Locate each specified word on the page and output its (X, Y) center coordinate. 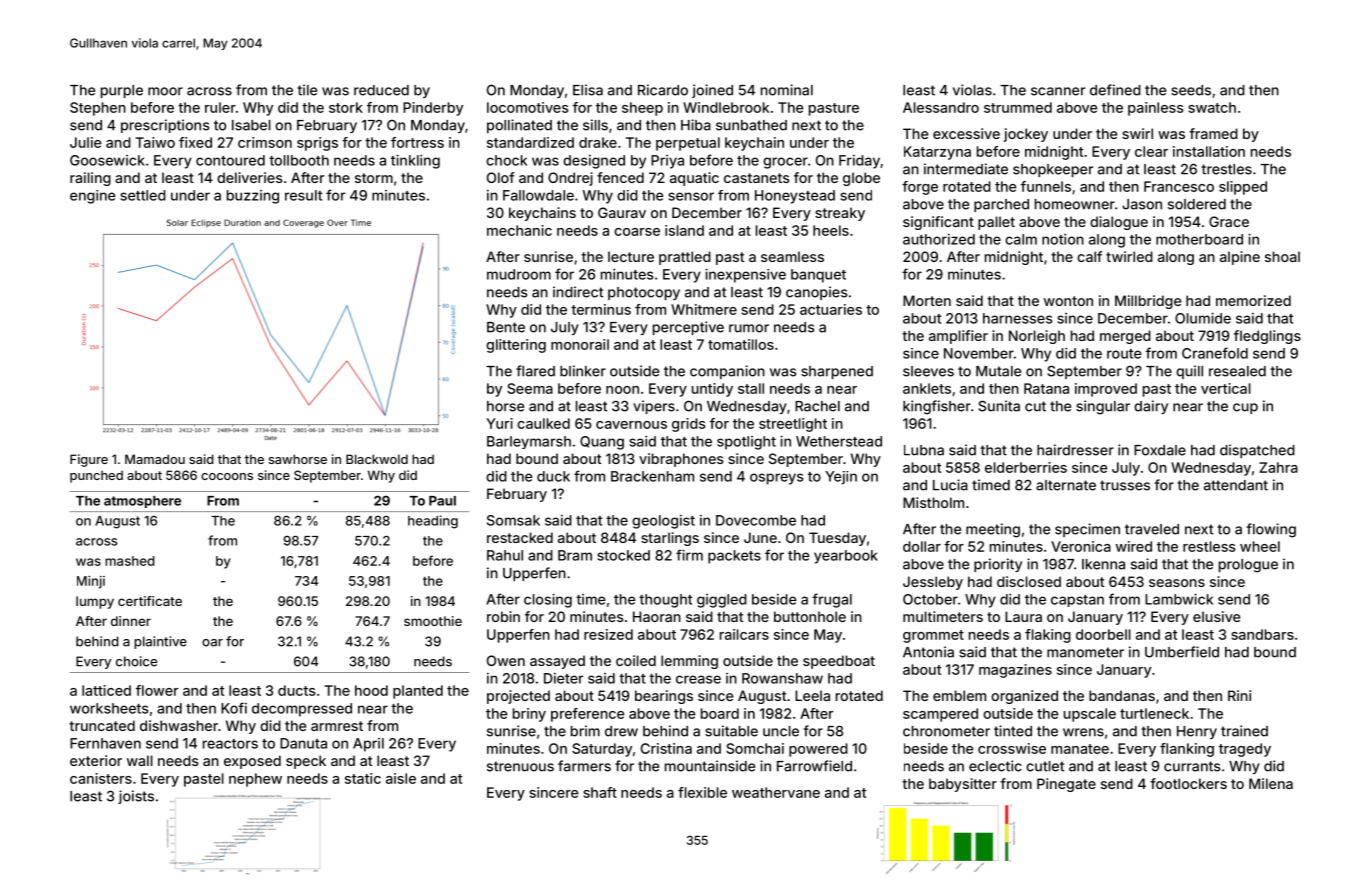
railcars (744, 634)
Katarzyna (937, 153)
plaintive (160, 642)
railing (90, 179)
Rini (1239, 695)
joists (136, 797)
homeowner (1075, 204)
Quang (602, 443)
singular (1103, 407)
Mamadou (155, 459)
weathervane (776, 792)
